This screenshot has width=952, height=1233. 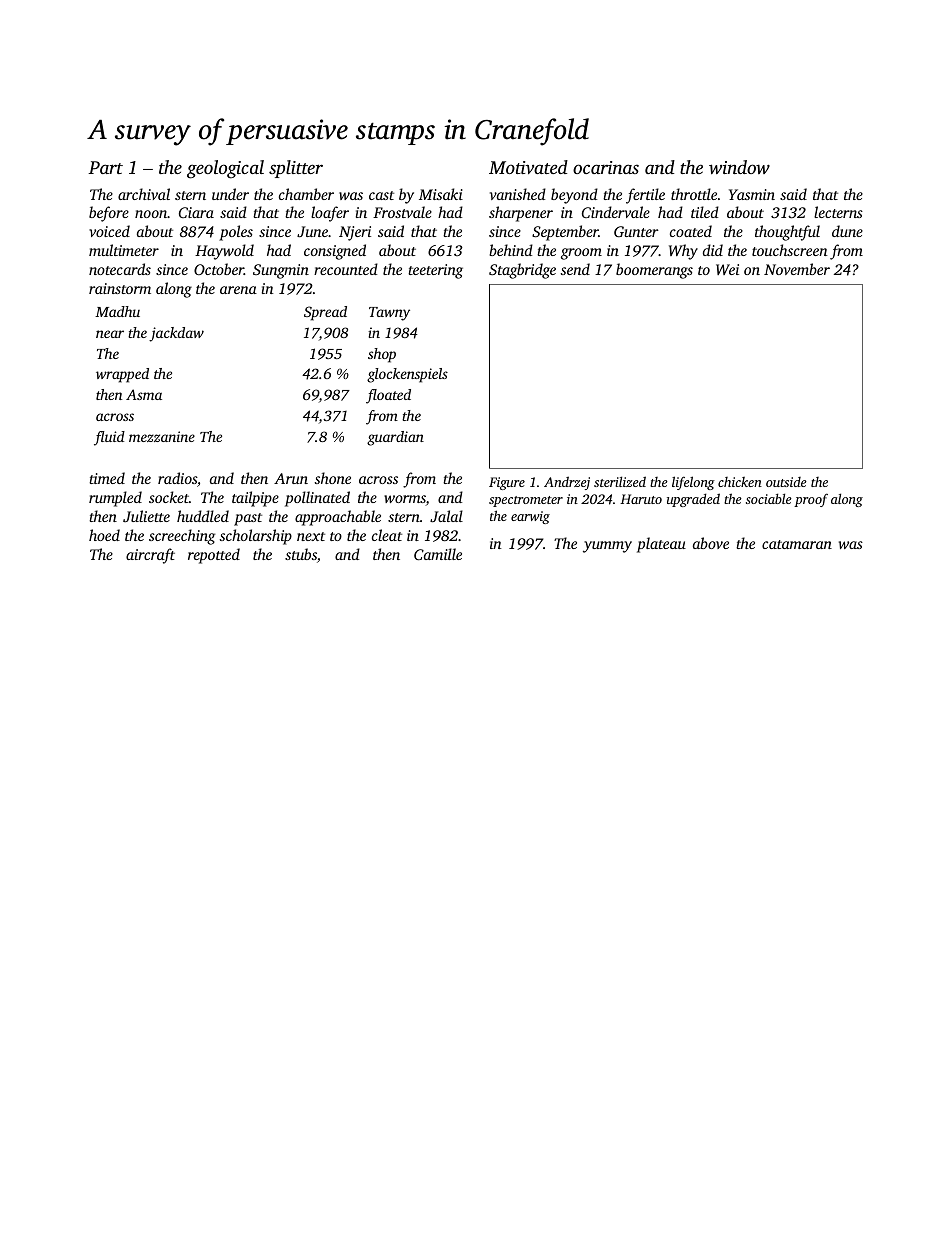 What do you see at coordinates (387, 535) in the screenshot?
I see `cleat` at bounding box center [387, 535].
